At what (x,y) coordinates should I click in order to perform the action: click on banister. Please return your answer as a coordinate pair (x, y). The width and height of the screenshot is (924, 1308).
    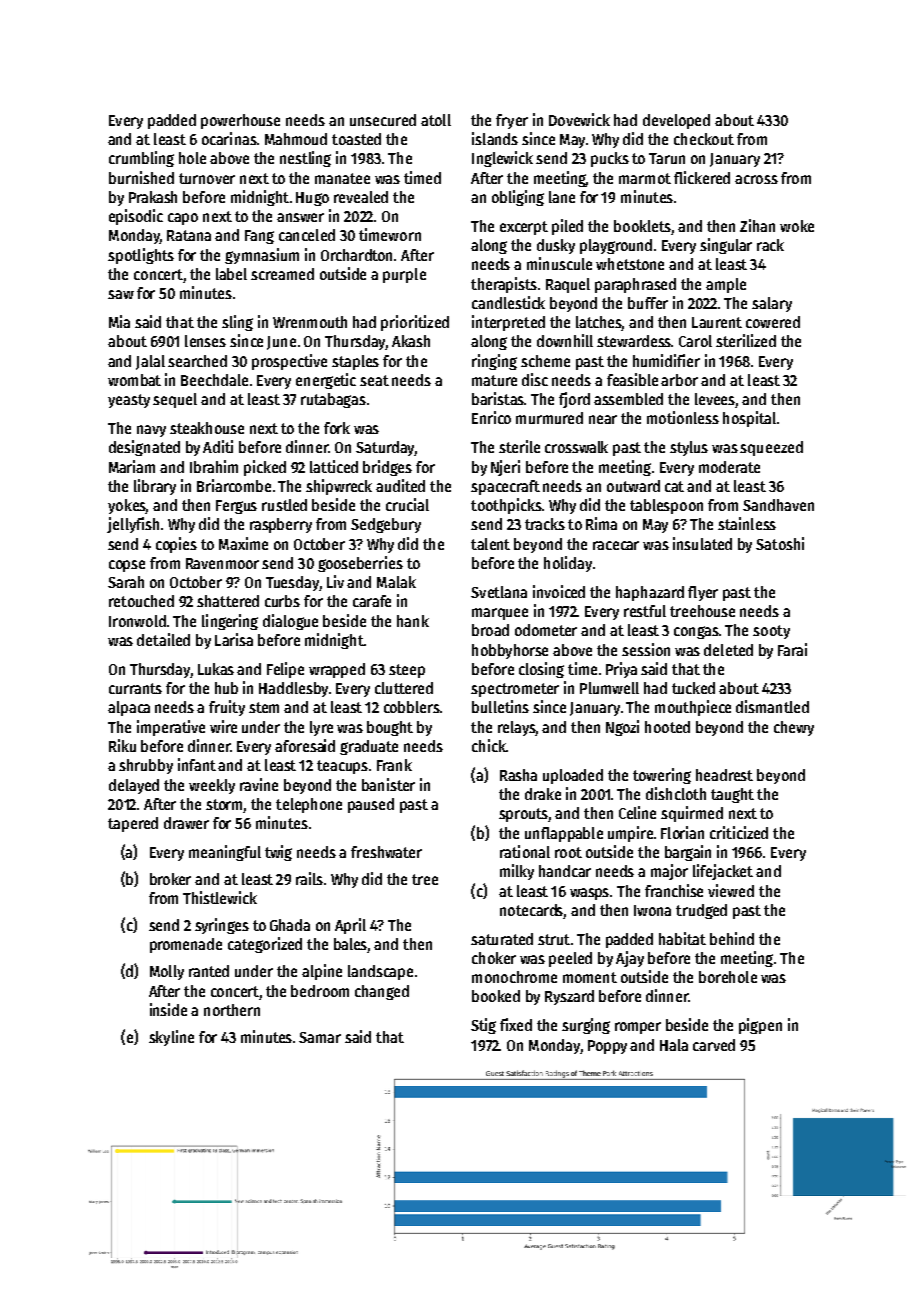
    Looking at the image, I should click on (388, 784).
